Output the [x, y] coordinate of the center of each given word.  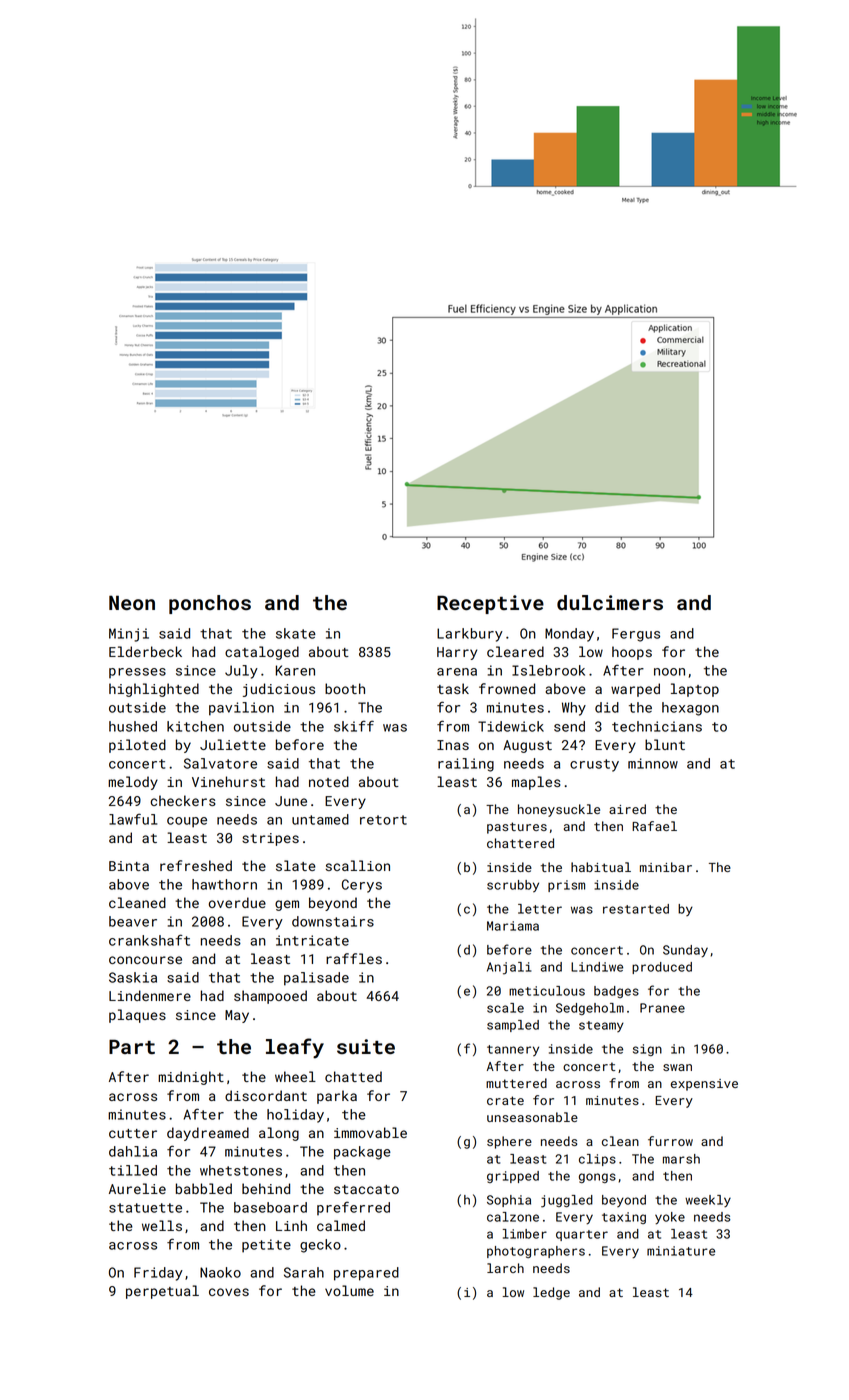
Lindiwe [597, 967]
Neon [132, 602]
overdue [237, 902]
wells [162, 1225]
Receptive [490, 604]
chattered [520, 843]
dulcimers [610, 602]
